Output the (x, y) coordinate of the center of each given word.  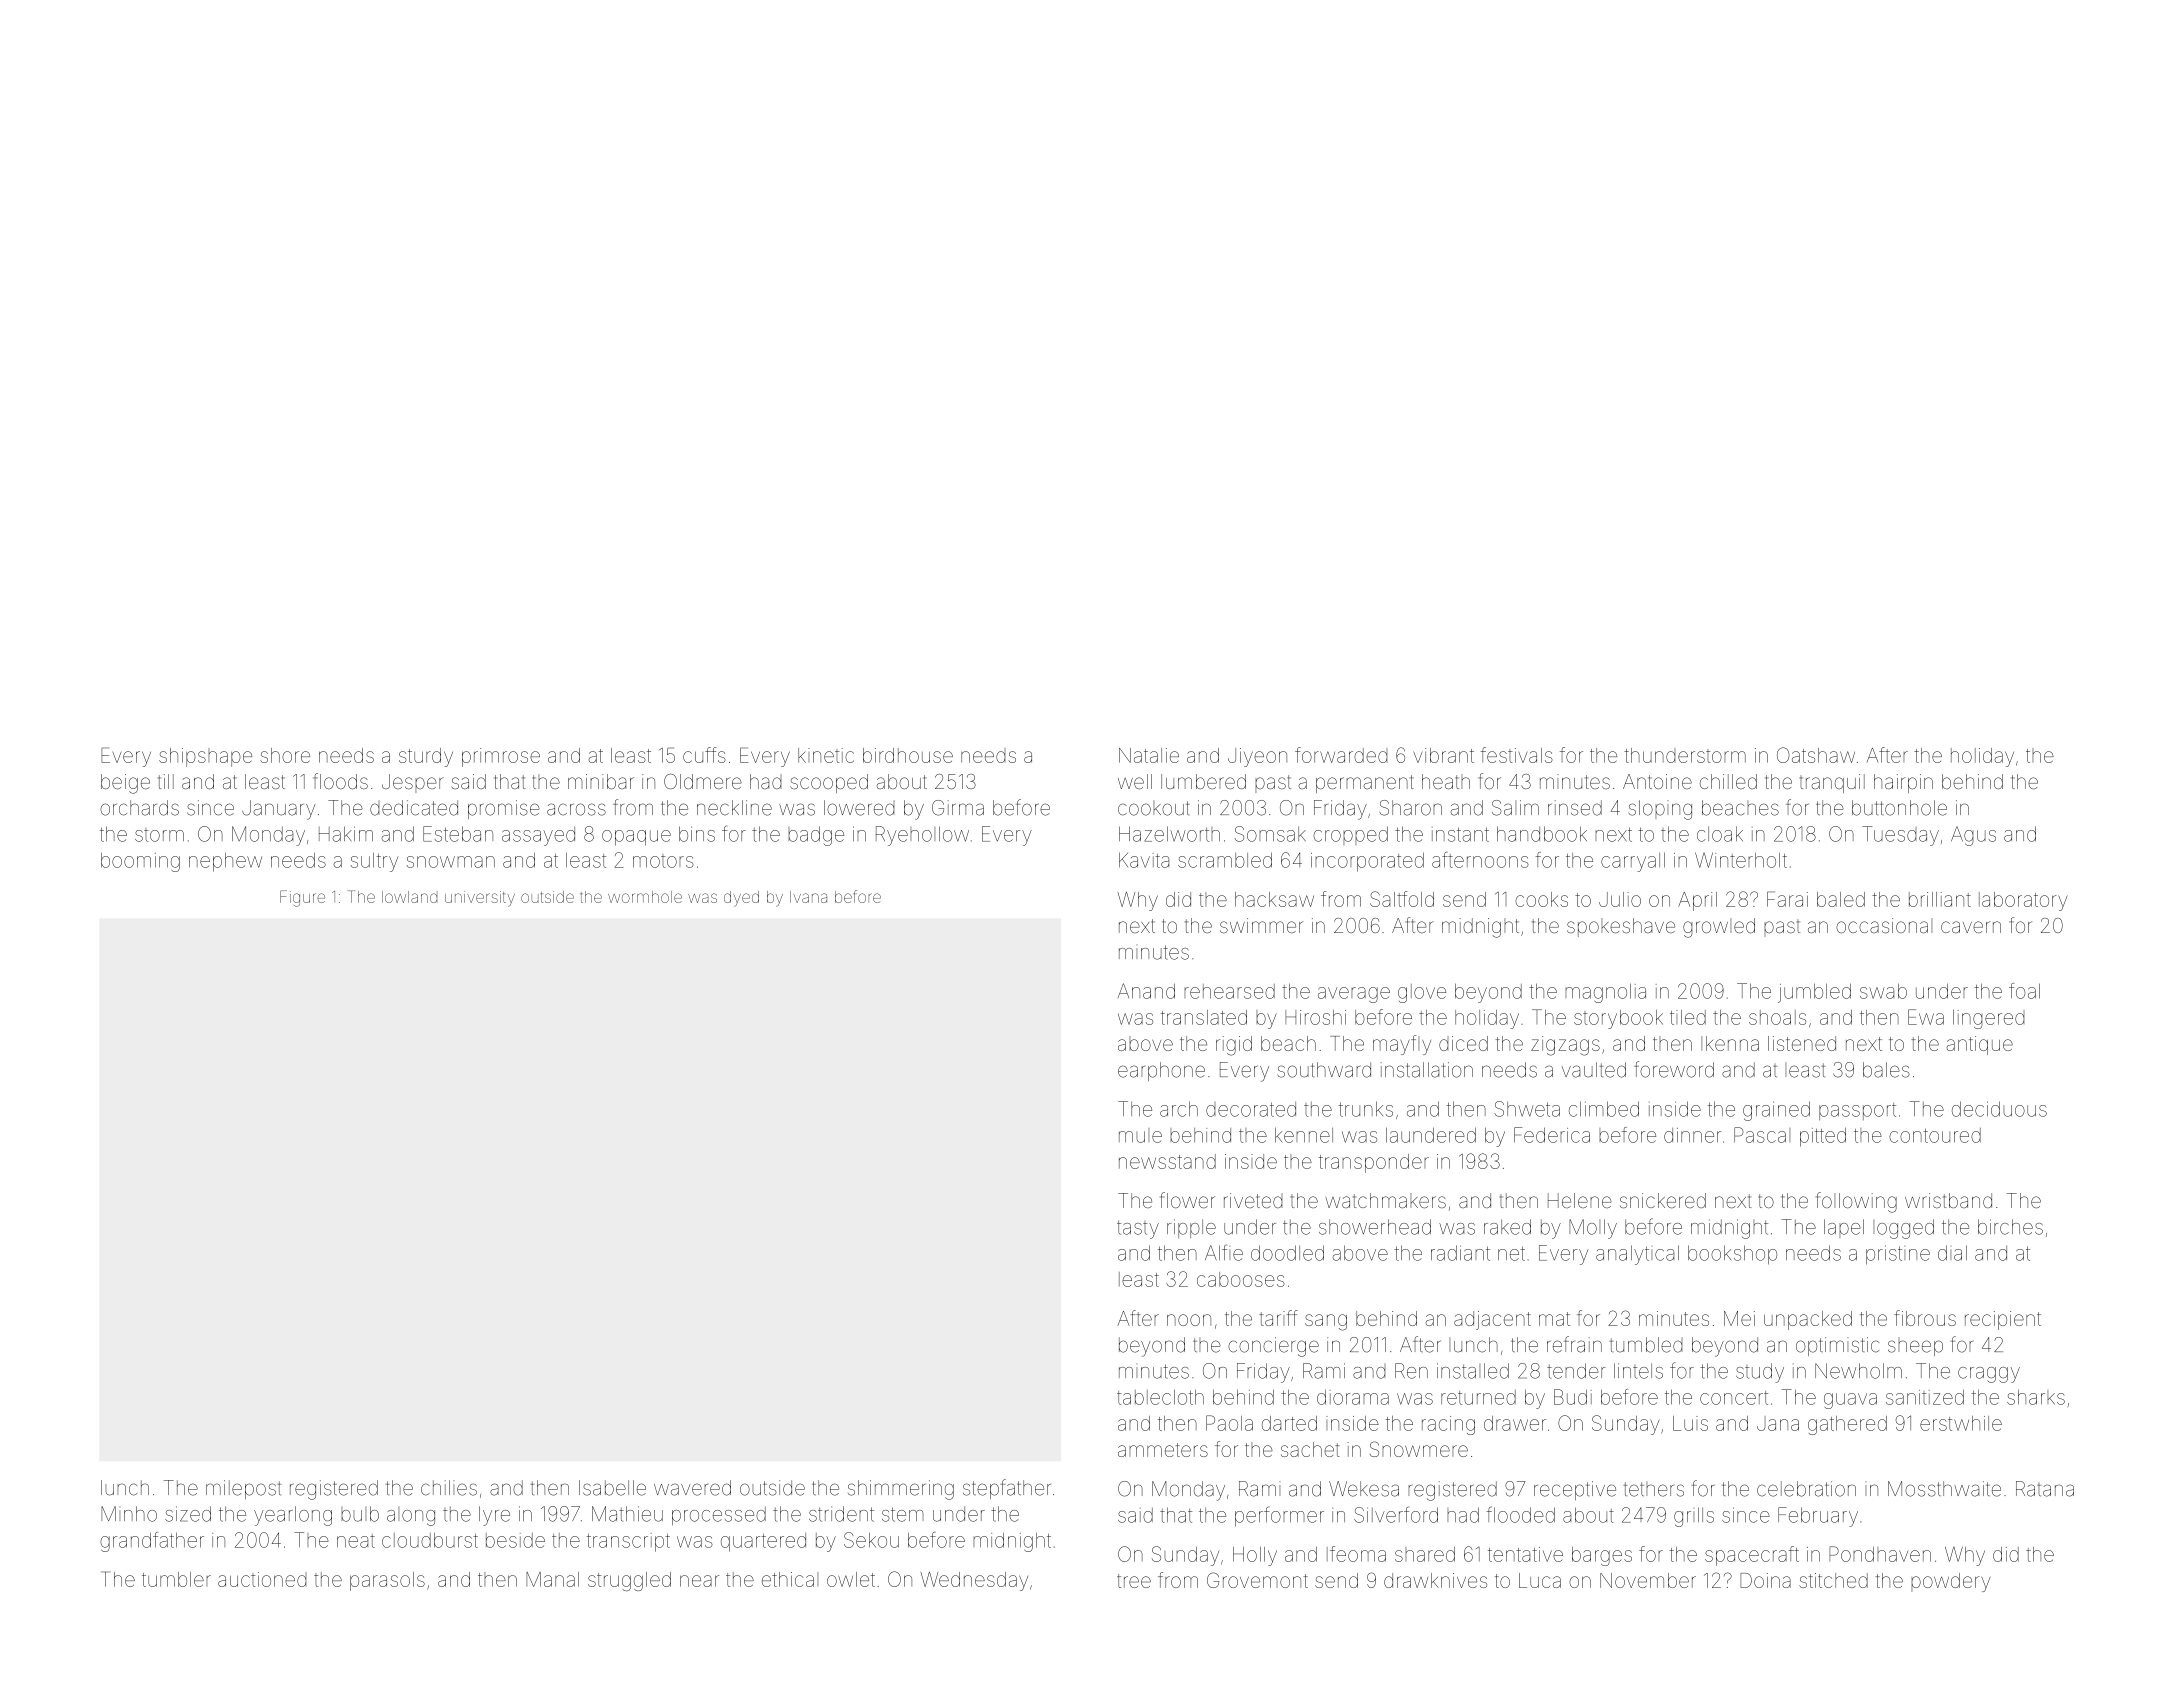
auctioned (262, 1579)
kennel (1304, 1135)
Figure (302, 898)
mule (1140, 1135)
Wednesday (974, 1581)
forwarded (1341, 755)
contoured (1935, 1135)
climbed (1604, 1109)
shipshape (205, 757)
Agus (1973, 836)
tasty (1138, 1229)
